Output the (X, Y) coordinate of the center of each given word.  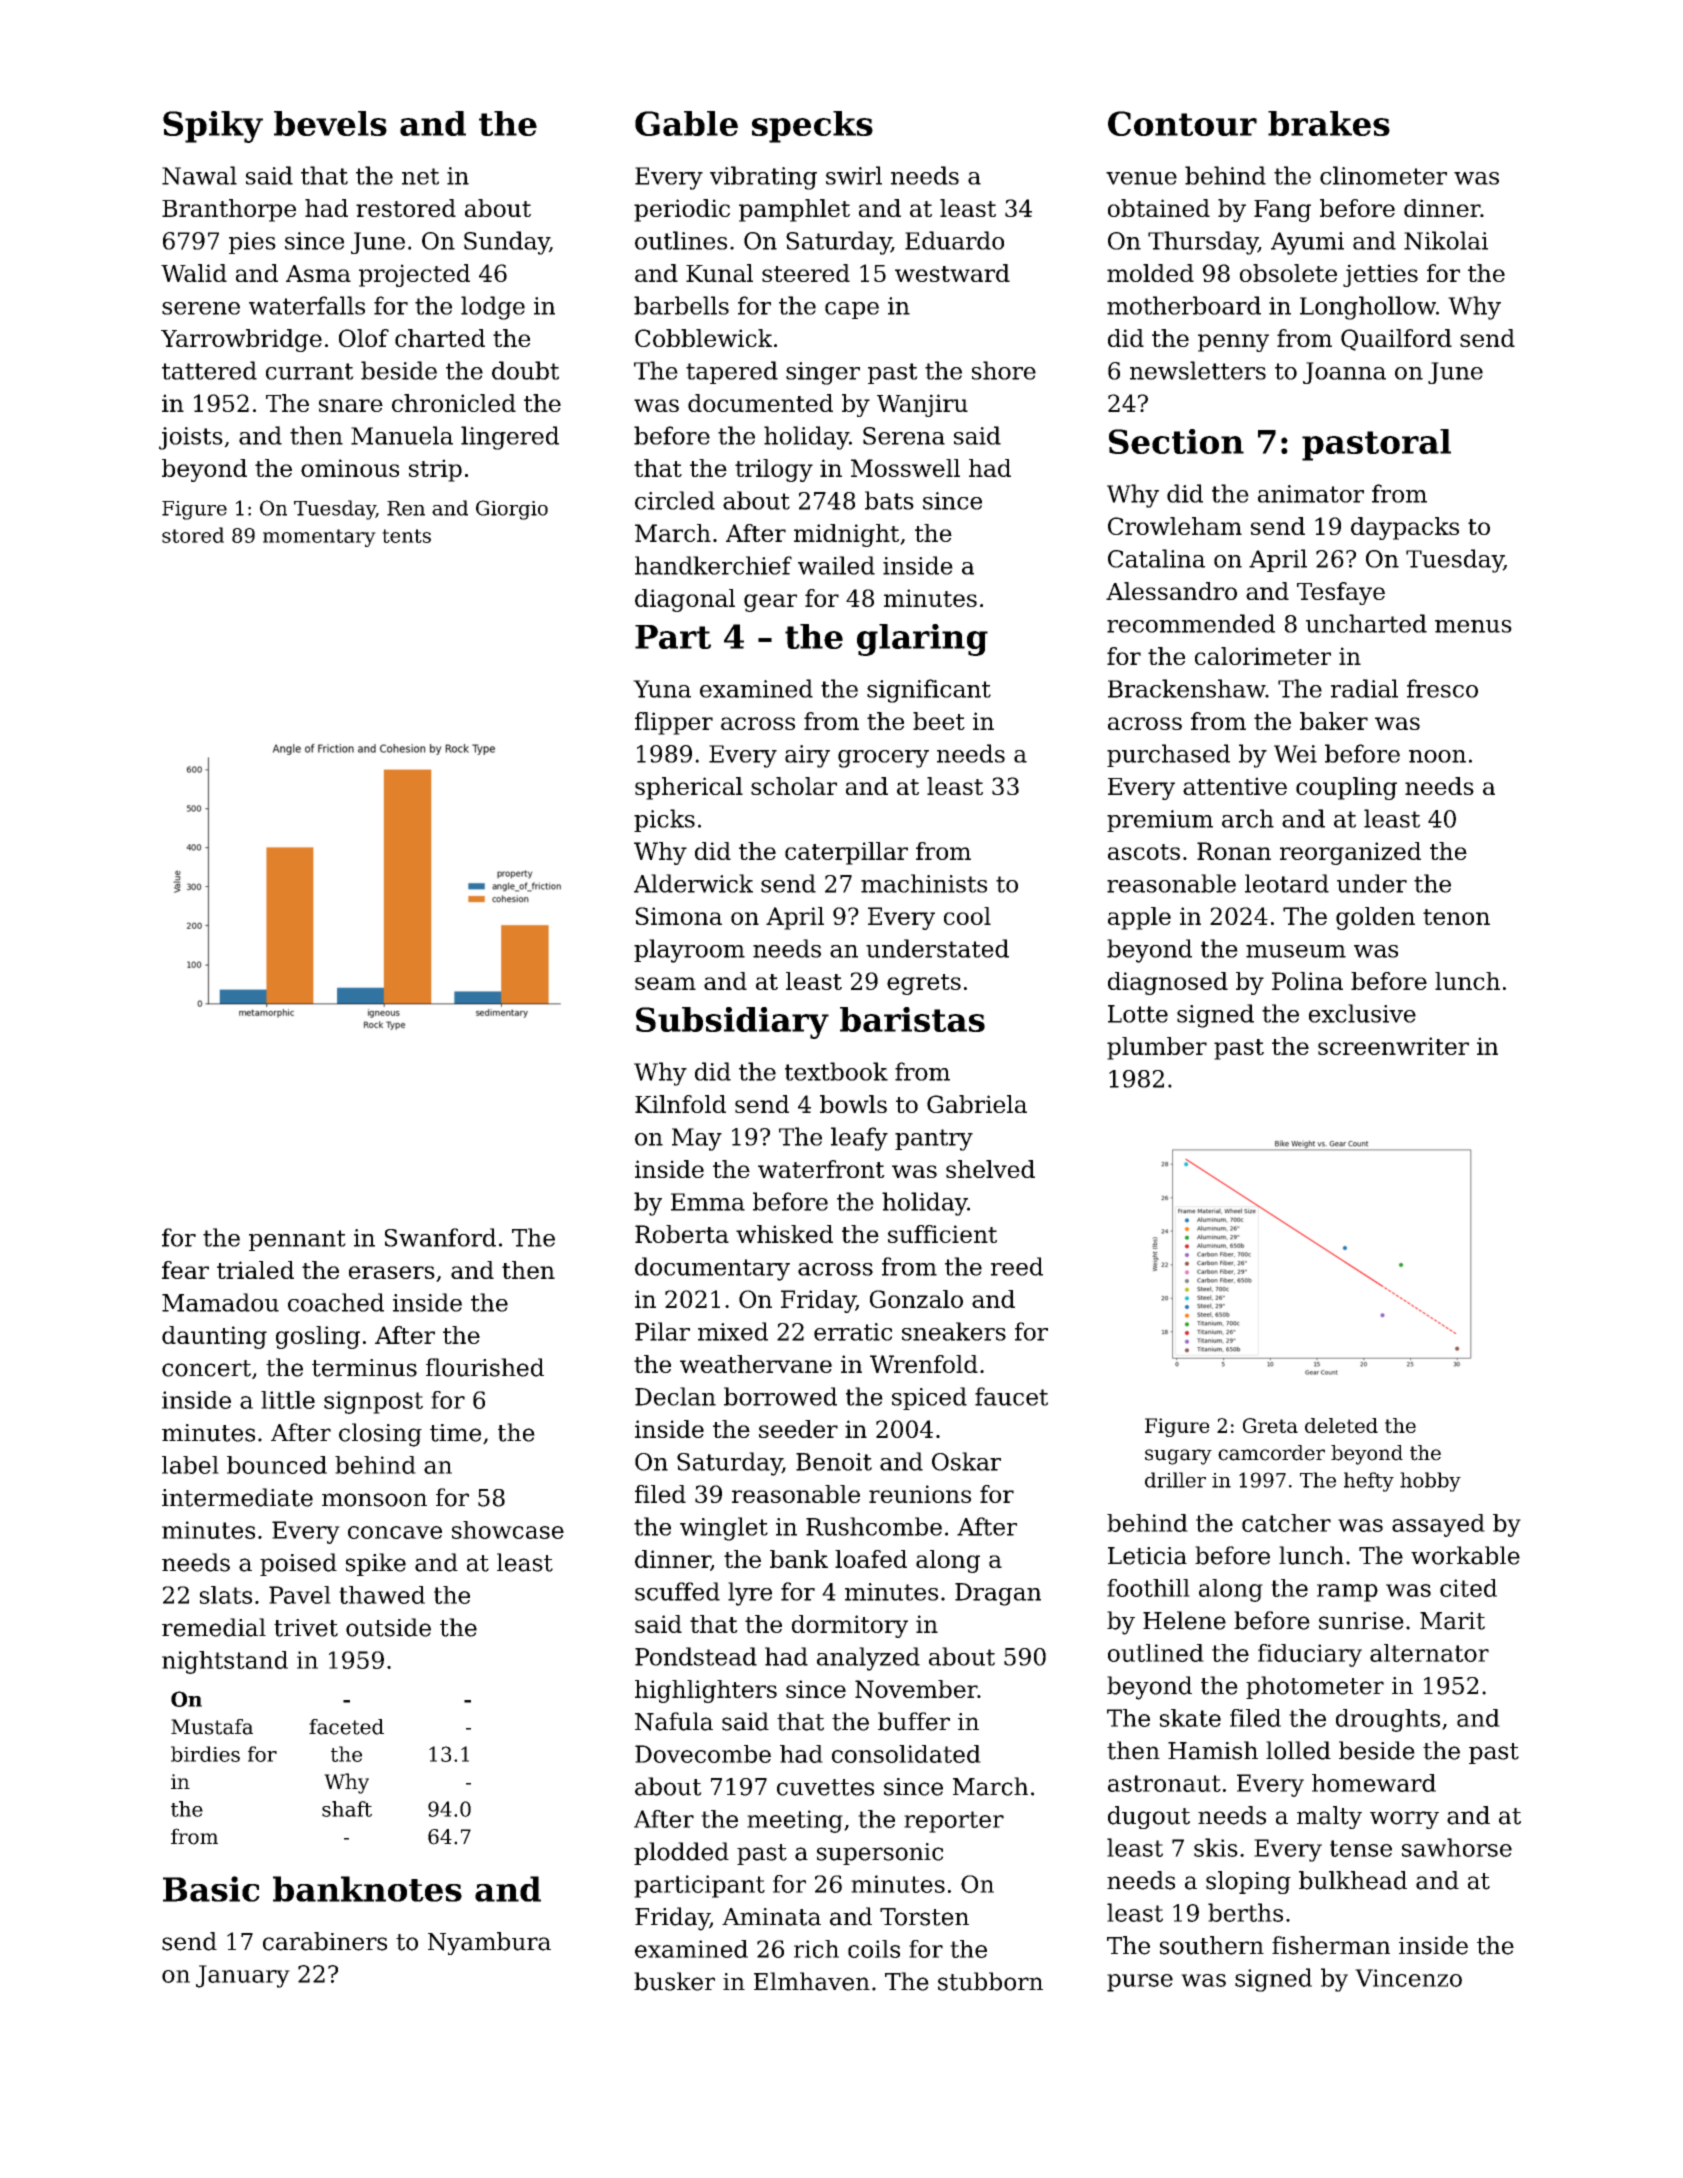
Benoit (834, 1462)
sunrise (1361, 1621)
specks (812, 127)
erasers (392, 1272)
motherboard (1184, 305)
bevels (330, 123)
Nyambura (489, 1943)
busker (674, 1981)
